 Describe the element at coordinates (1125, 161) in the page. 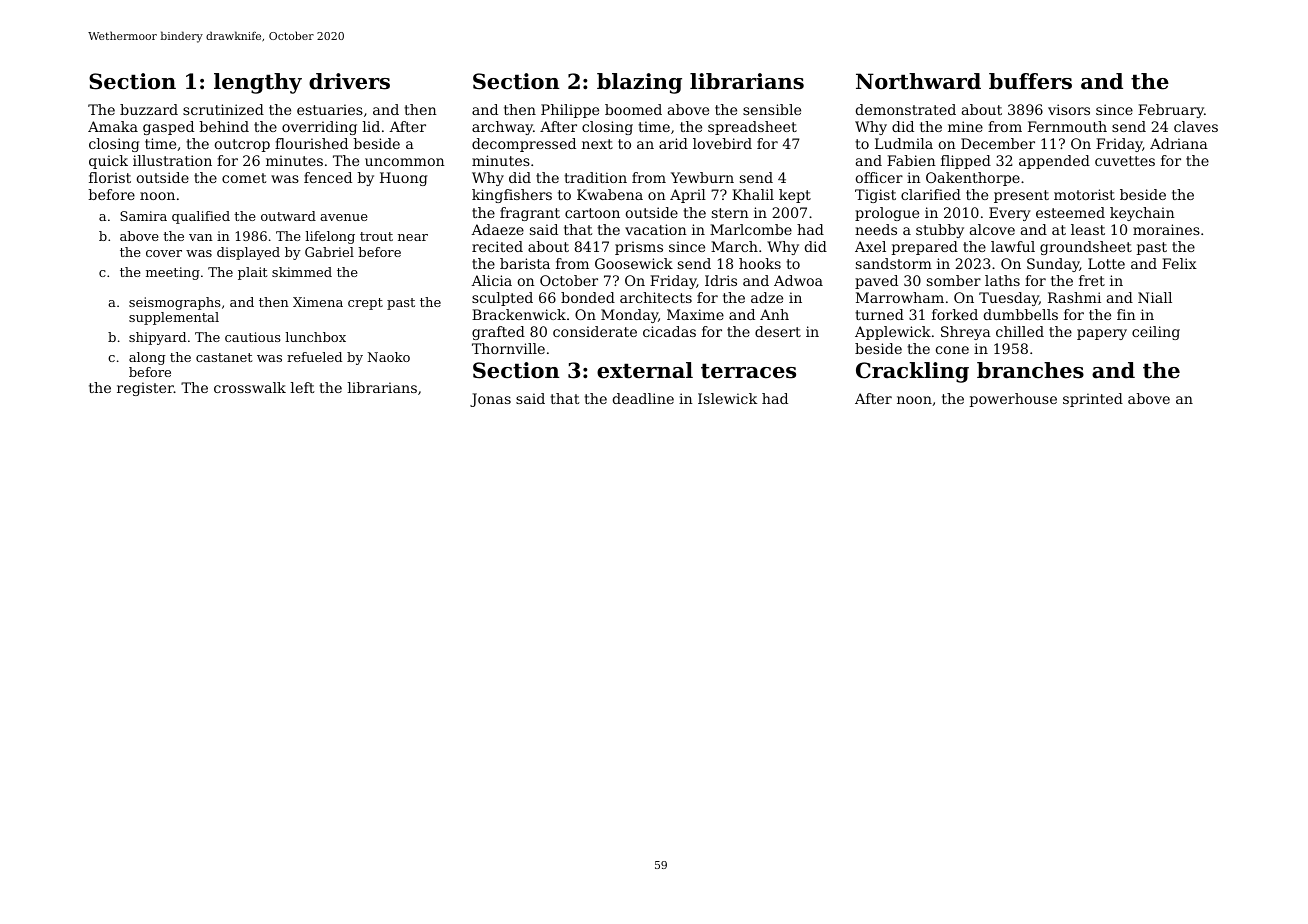

I see `cuvettes` at that location.
